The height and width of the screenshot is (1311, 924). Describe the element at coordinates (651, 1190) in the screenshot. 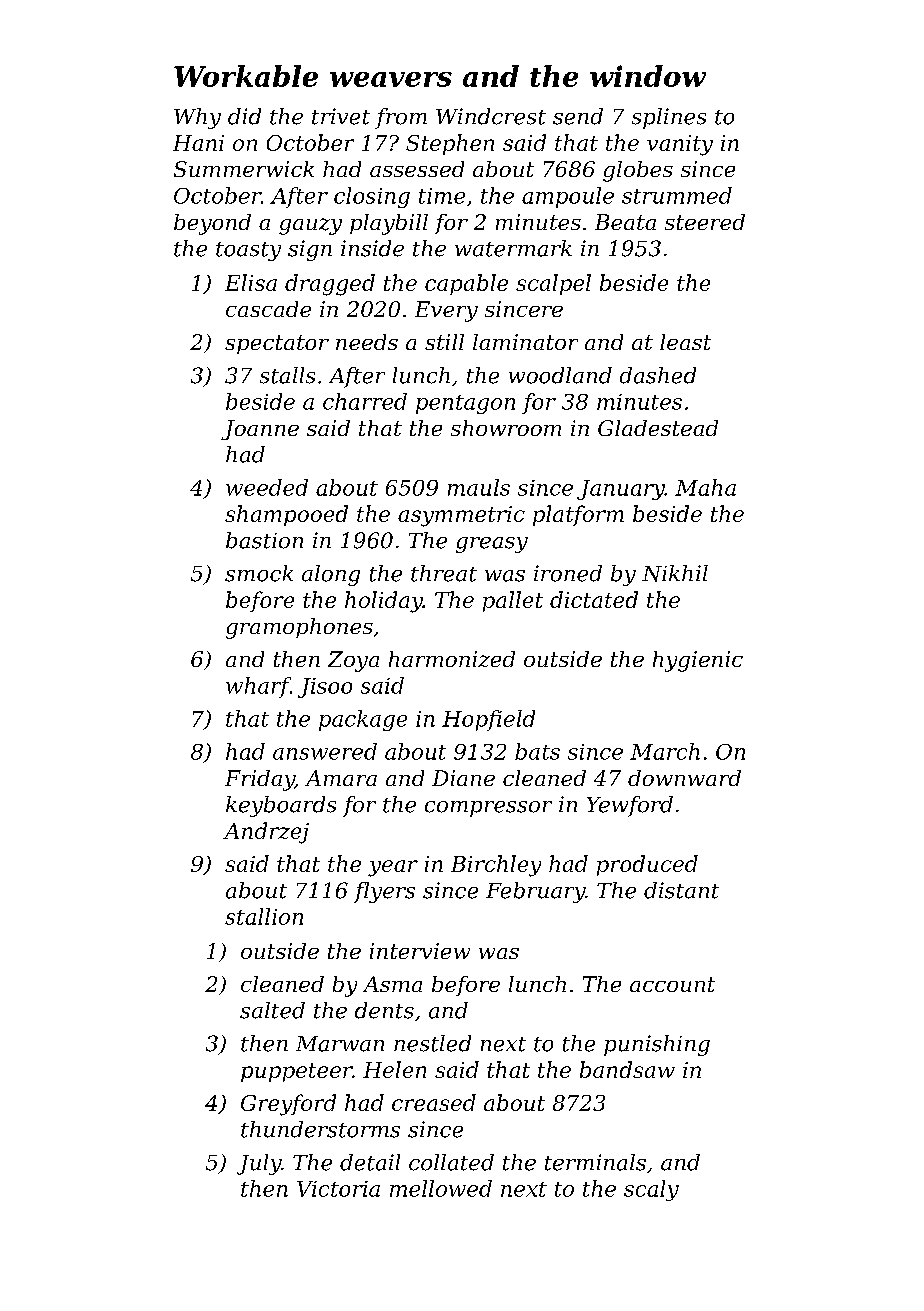

I see `scaly` at that location.
